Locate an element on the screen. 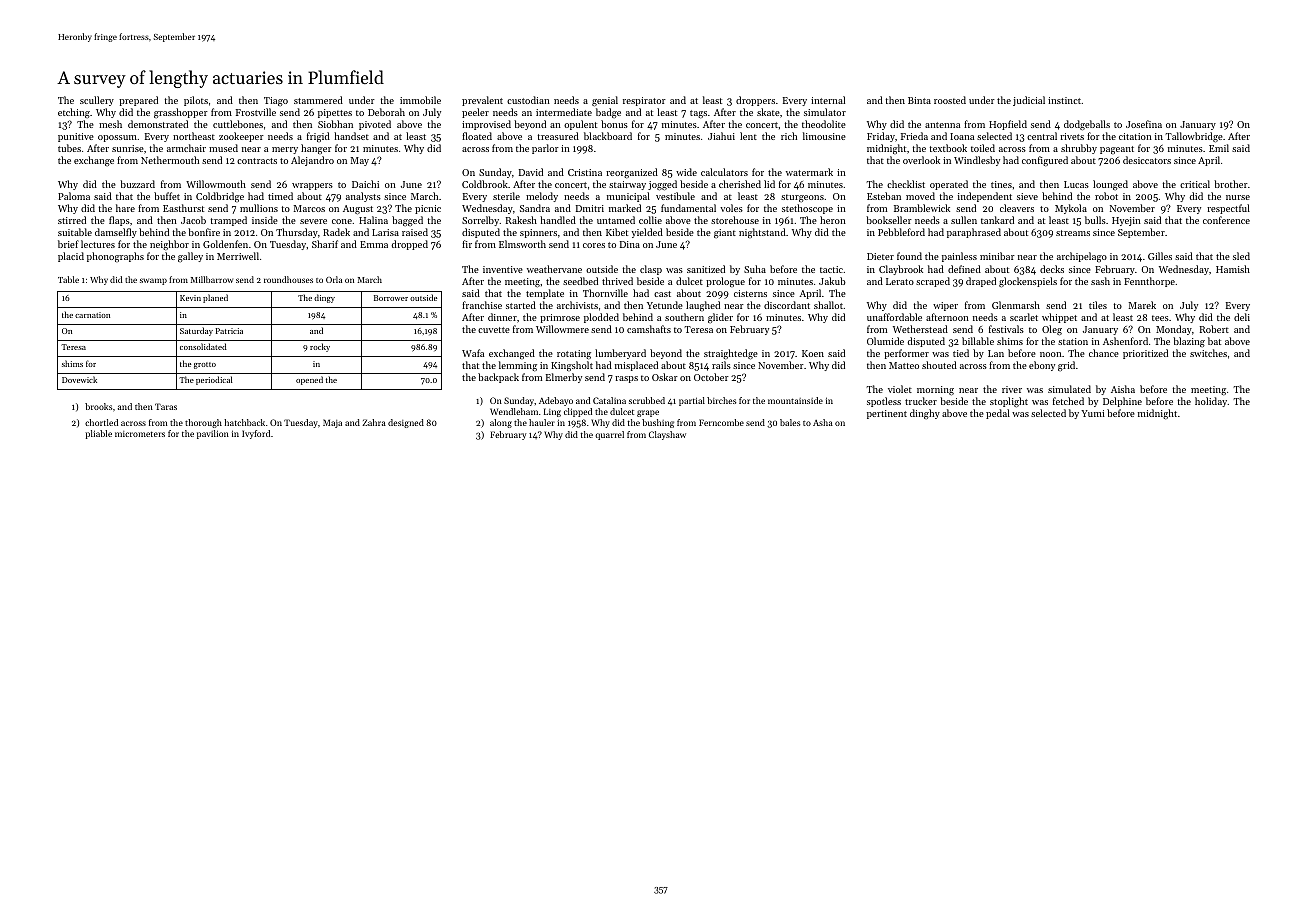 Image resolution: width=1308 pixels, height=924 pixels. rivets is located at coordinates (1072, 136).
